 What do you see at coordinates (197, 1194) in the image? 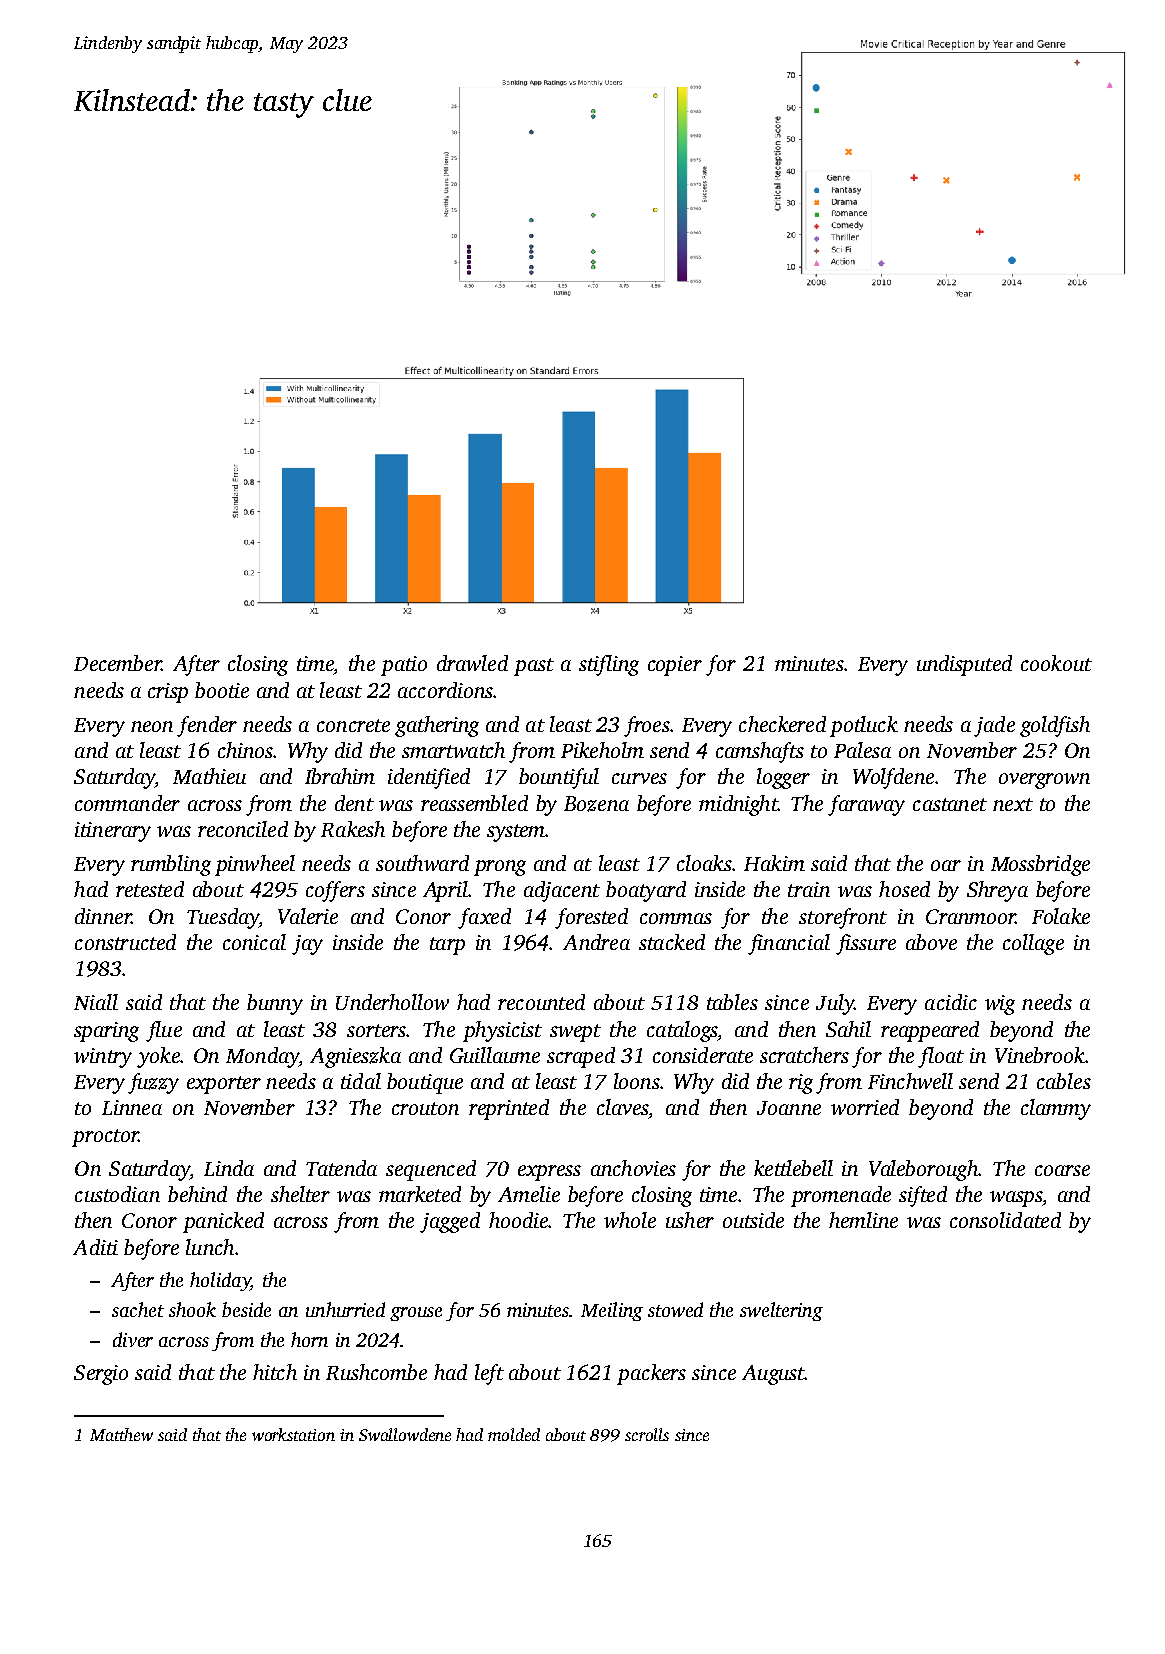
I see `behind` at bounding box center [197, 1194].
